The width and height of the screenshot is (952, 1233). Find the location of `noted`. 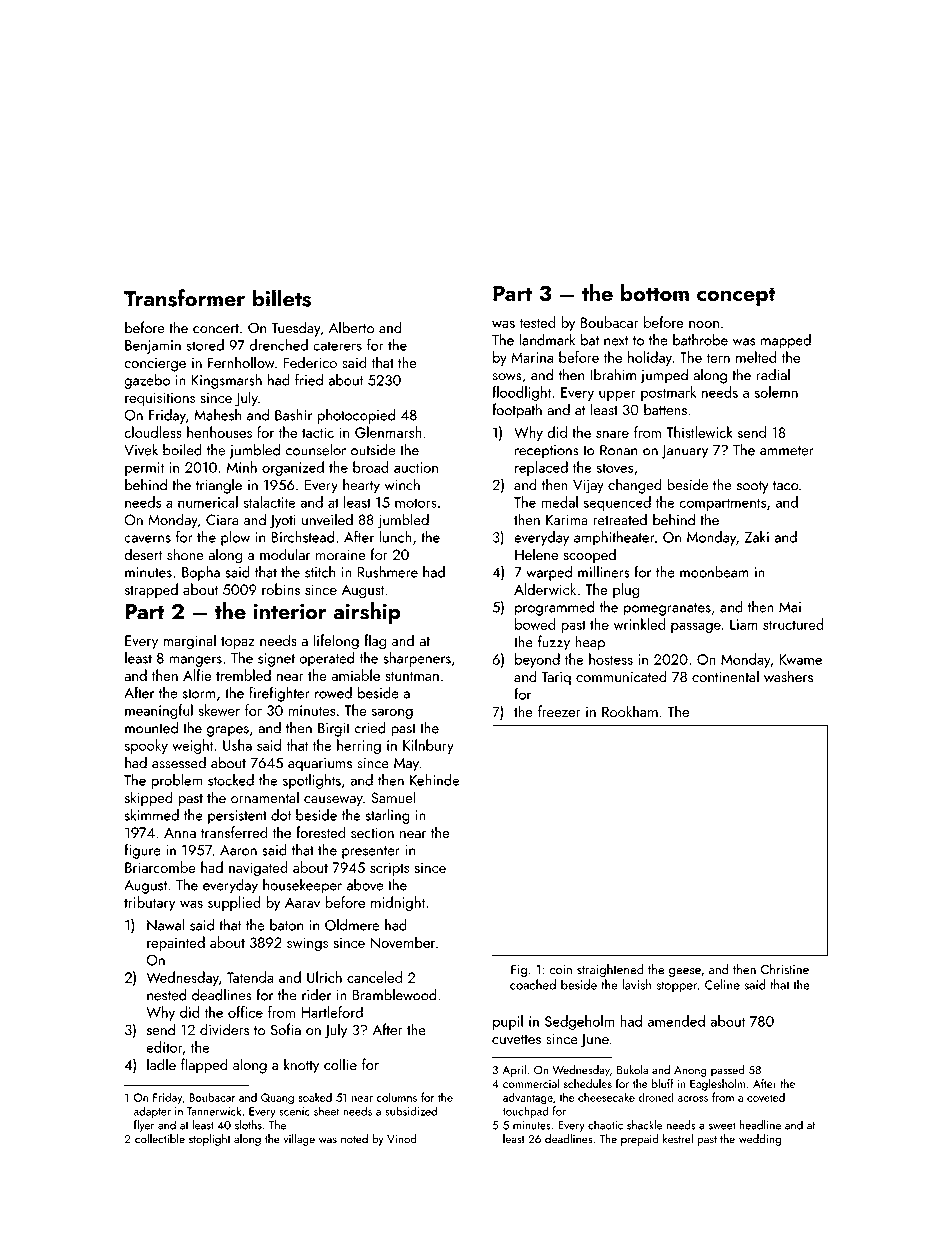

noted is located at coordinates (354, 1139).
